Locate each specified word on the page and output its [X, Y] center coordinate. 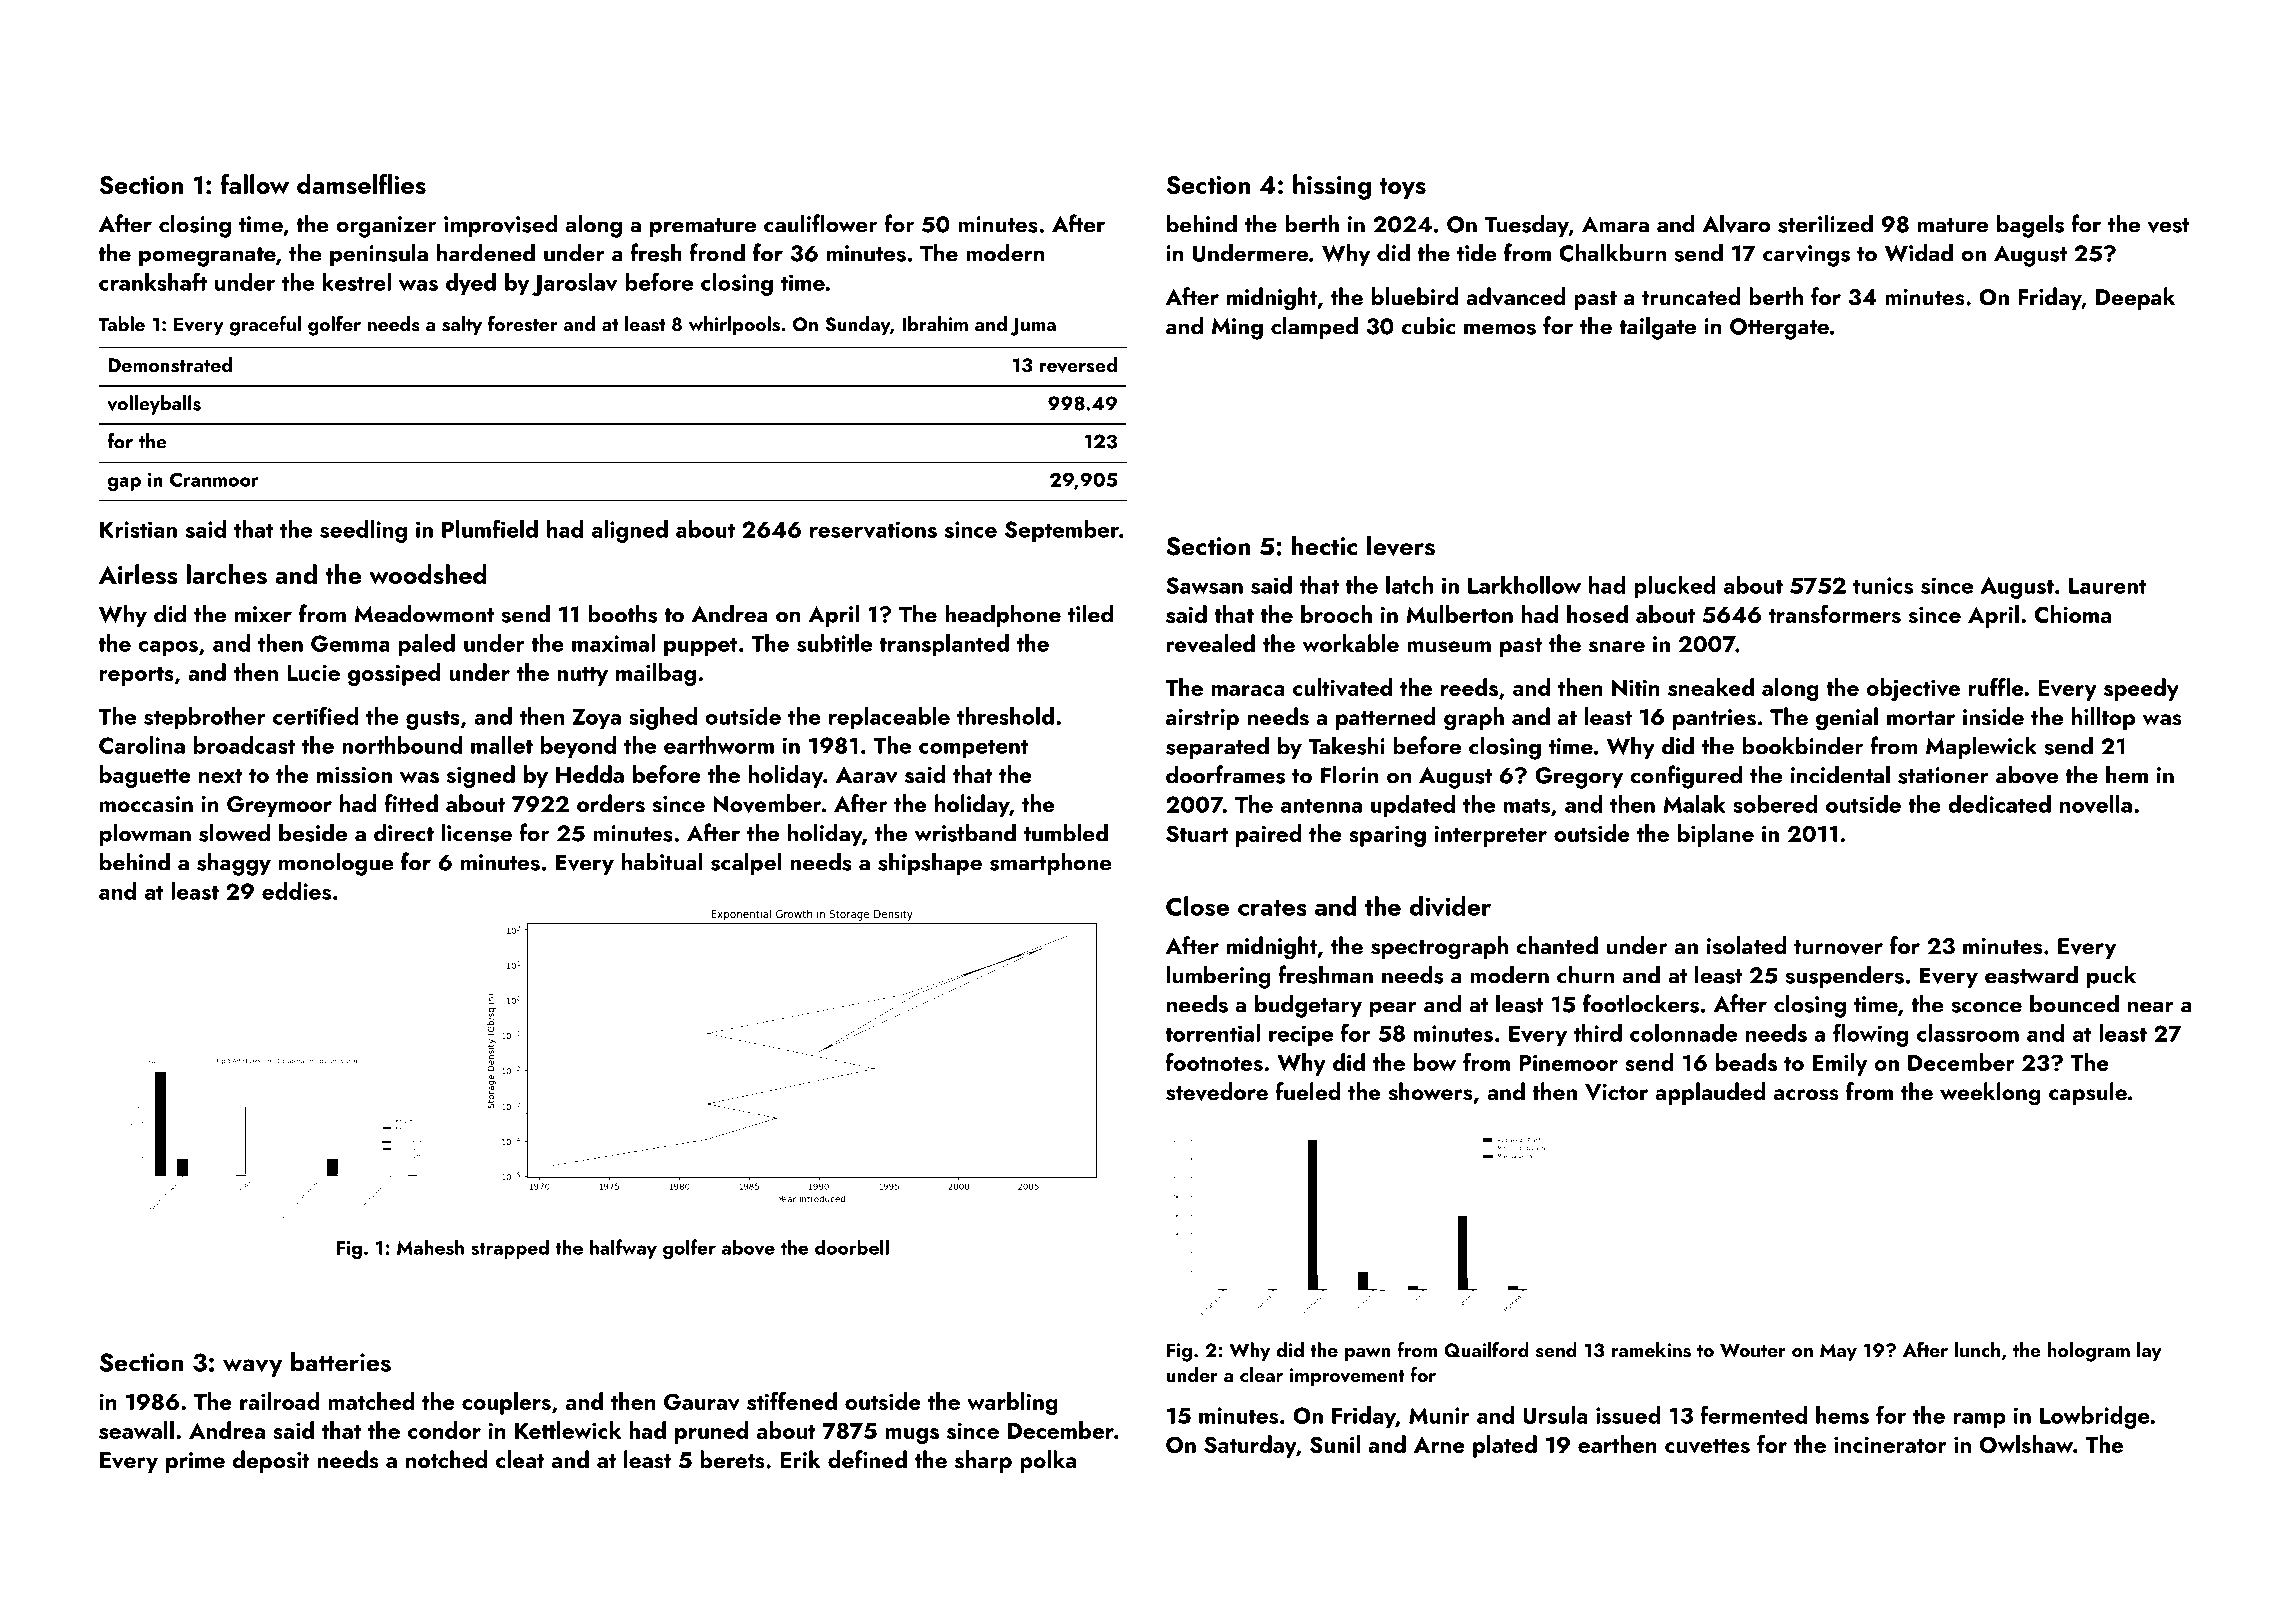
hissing [1332, 187]
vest [2168, 225]
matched [371, 1401]
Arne [1439, 1445]
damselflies [361, 184]
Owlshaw [2026, 1444]
